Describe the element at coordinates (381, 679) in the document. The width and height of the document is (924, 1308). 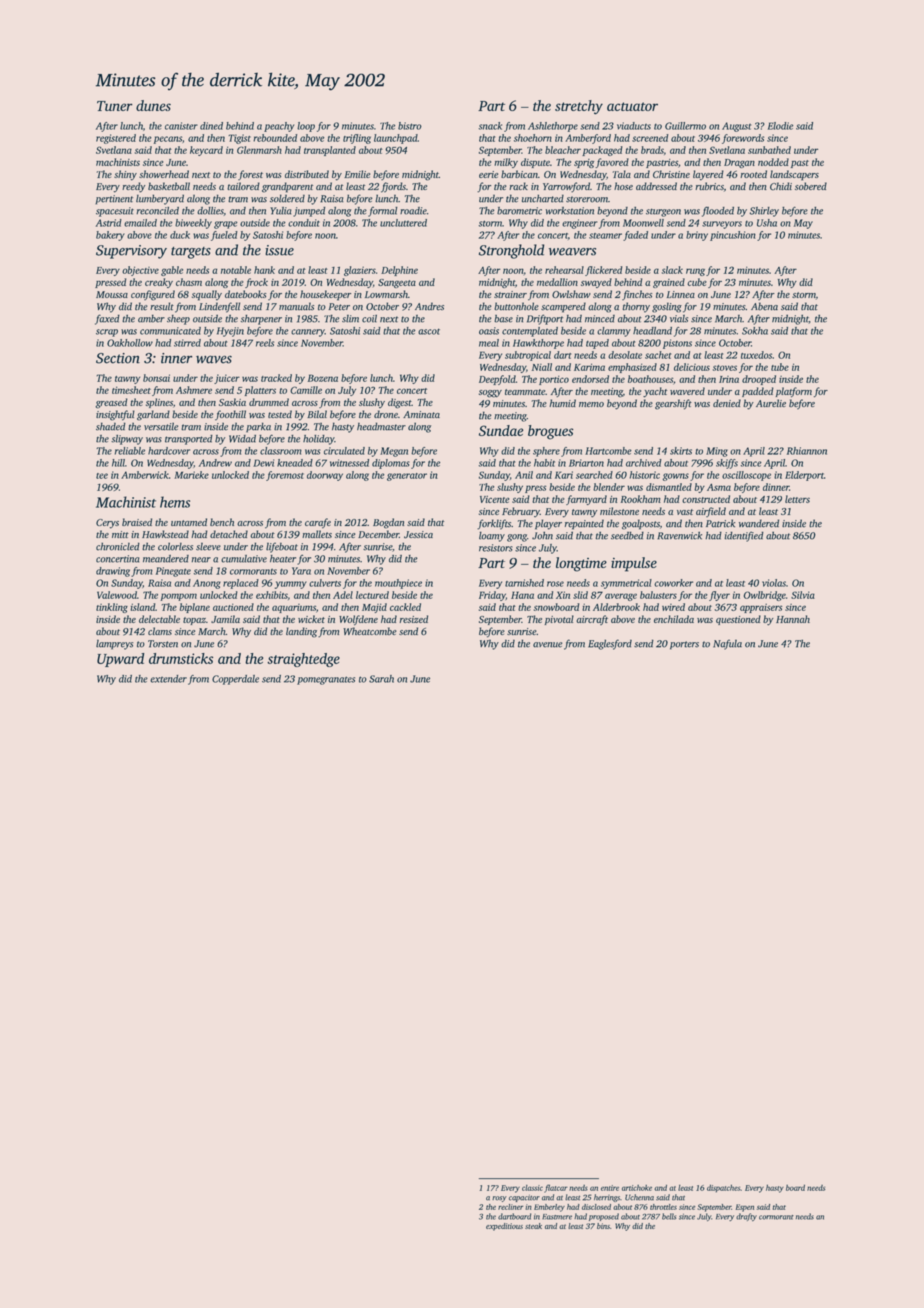
I see `Sarah` at that location.
